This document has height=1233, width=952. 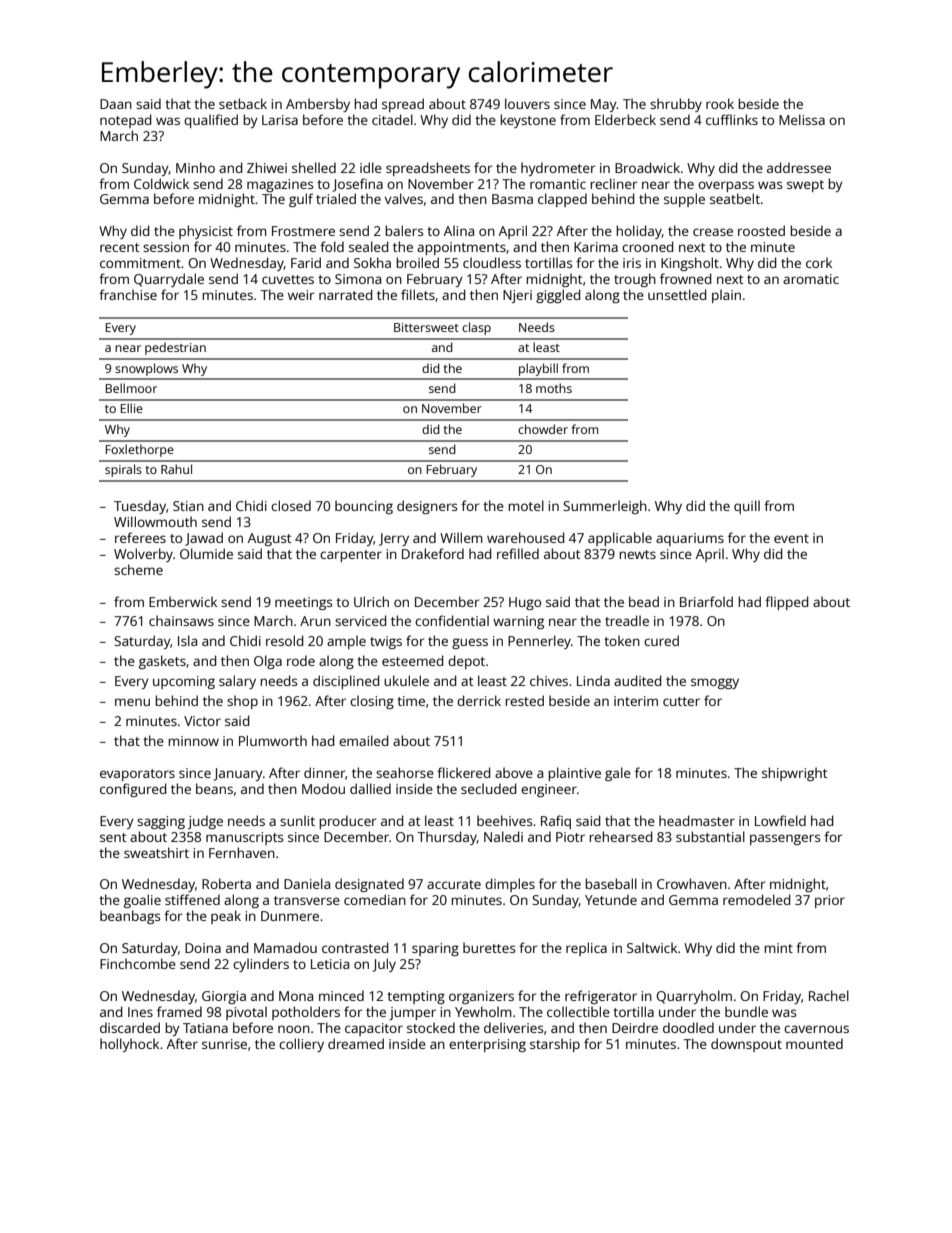 I want to click on rook, so click(x=720, y=103).
